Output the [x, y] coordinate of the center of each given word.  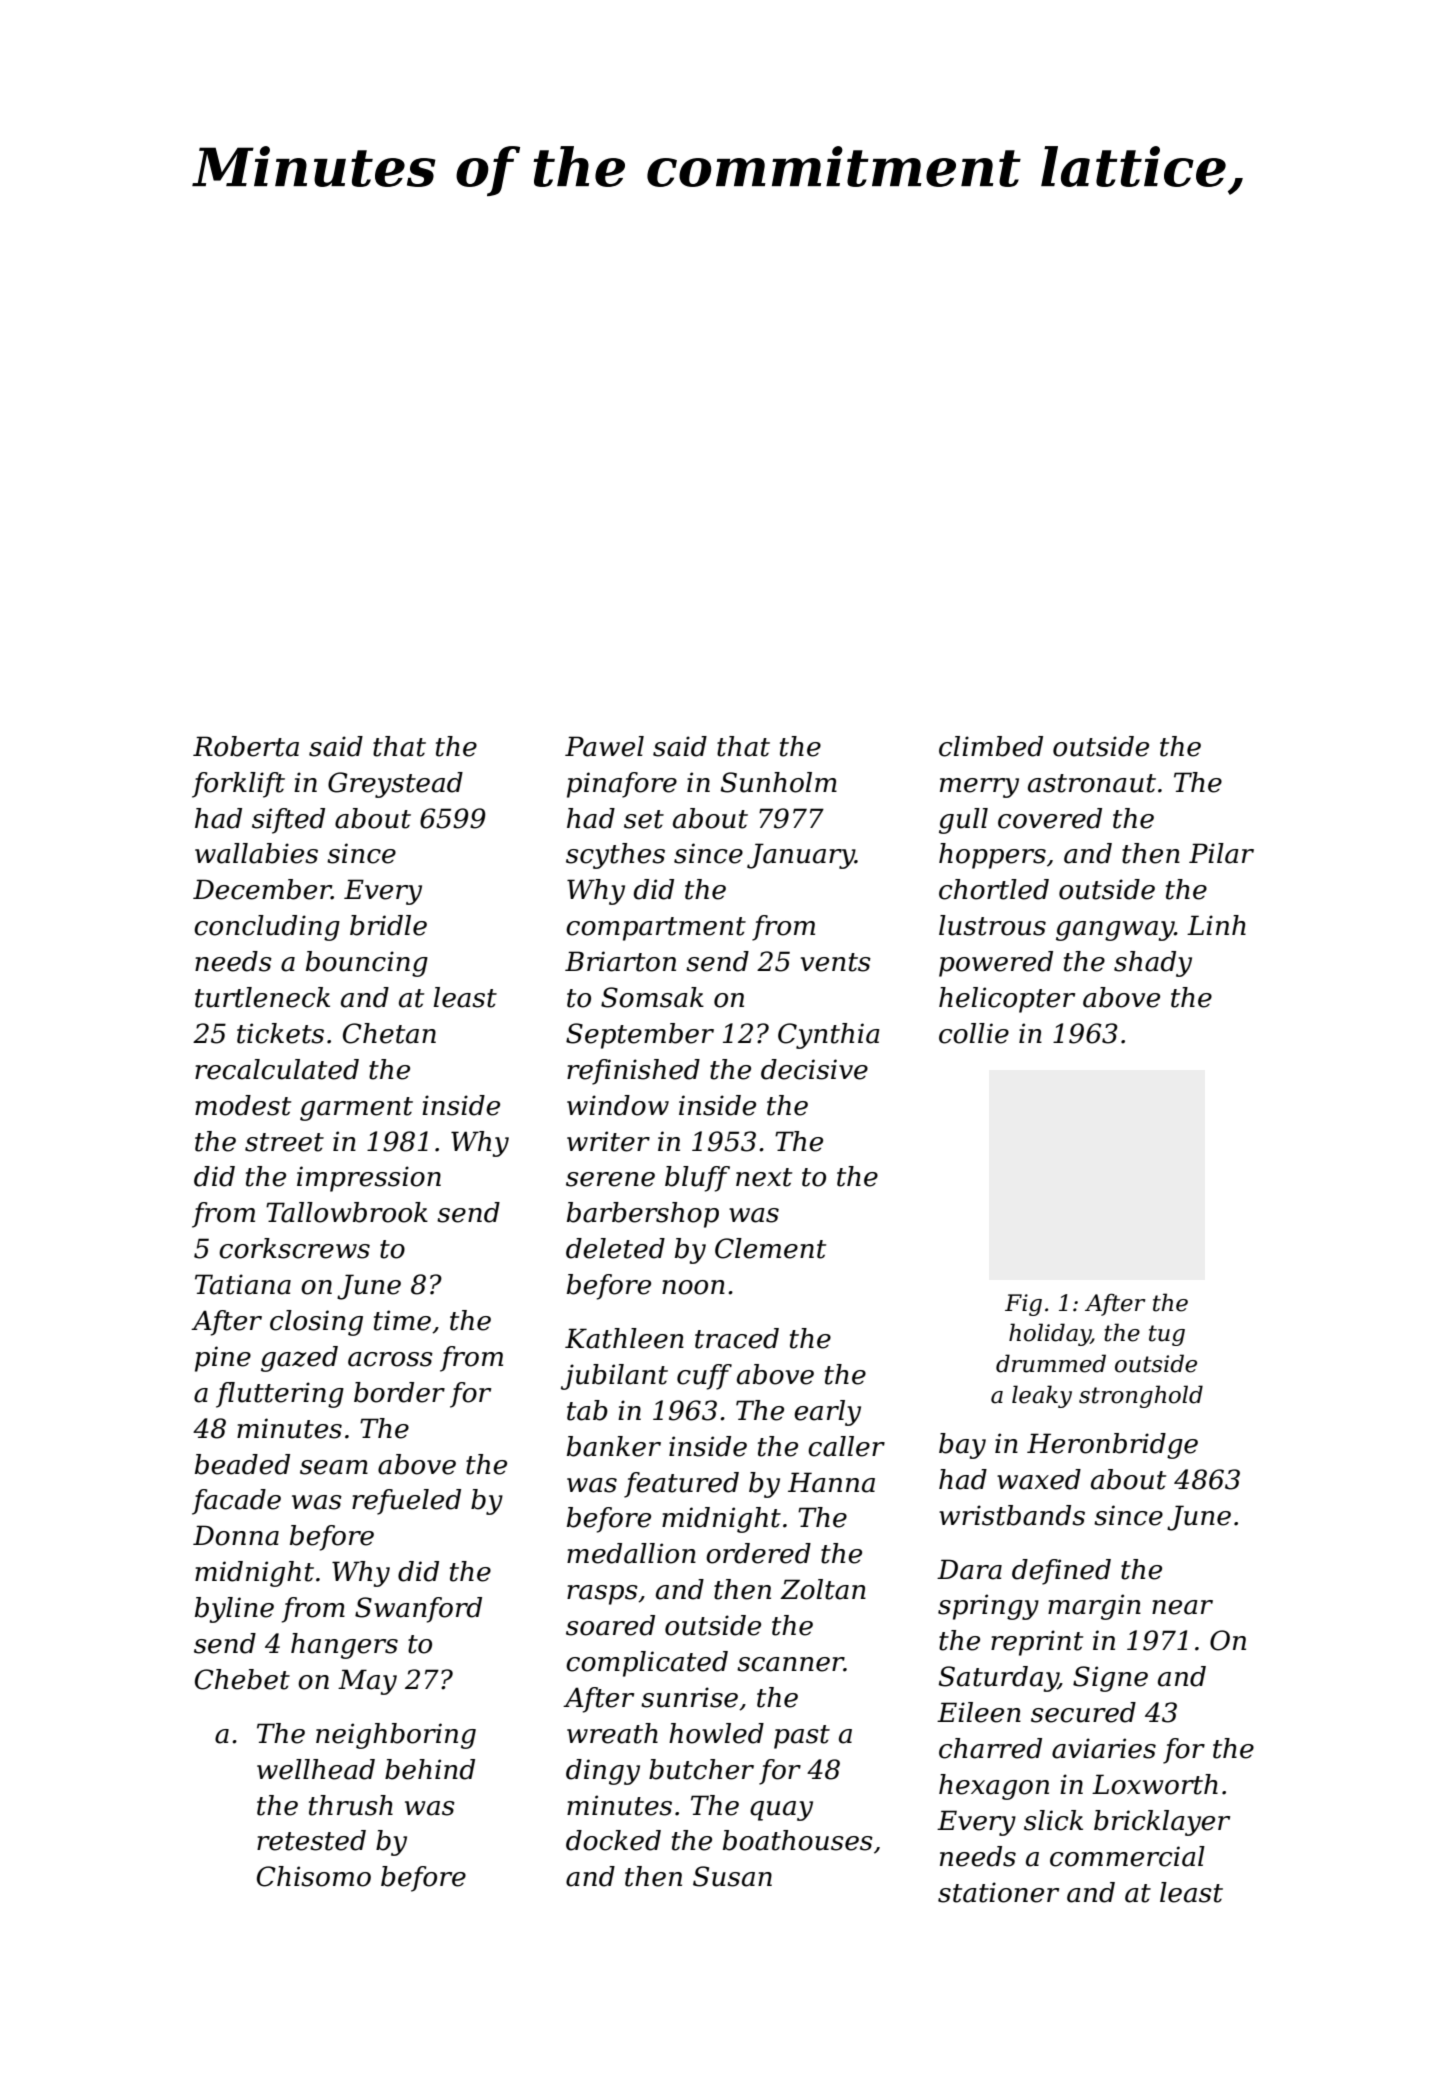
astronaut [1092, 783]
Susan [732, 1876]
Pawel [604, 746]
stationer [998, 1892]
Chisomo [314, 1876]
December [262, 889]
